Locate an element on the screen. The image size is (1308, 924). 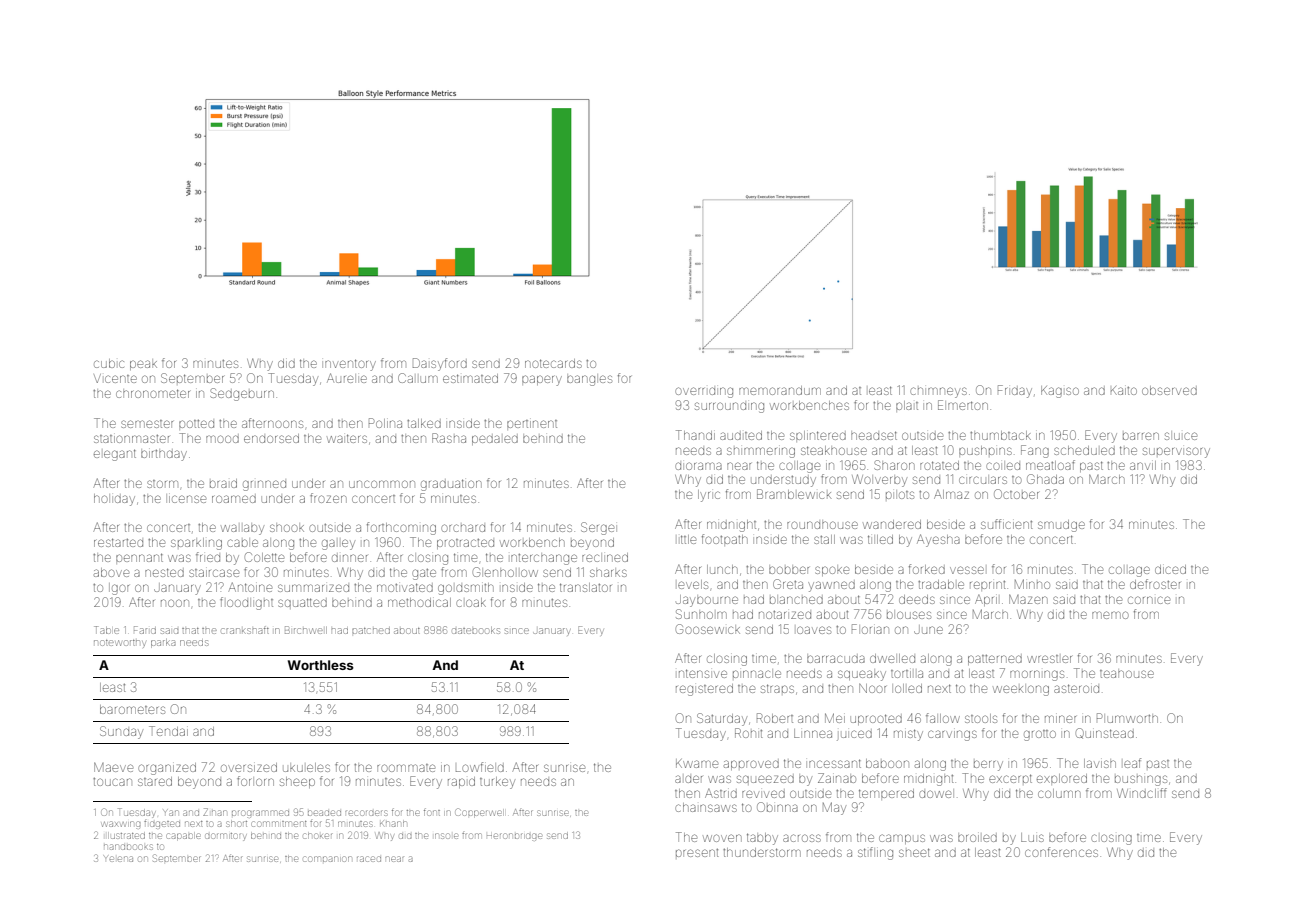
Zihan is located at coordinates (214, 812).
